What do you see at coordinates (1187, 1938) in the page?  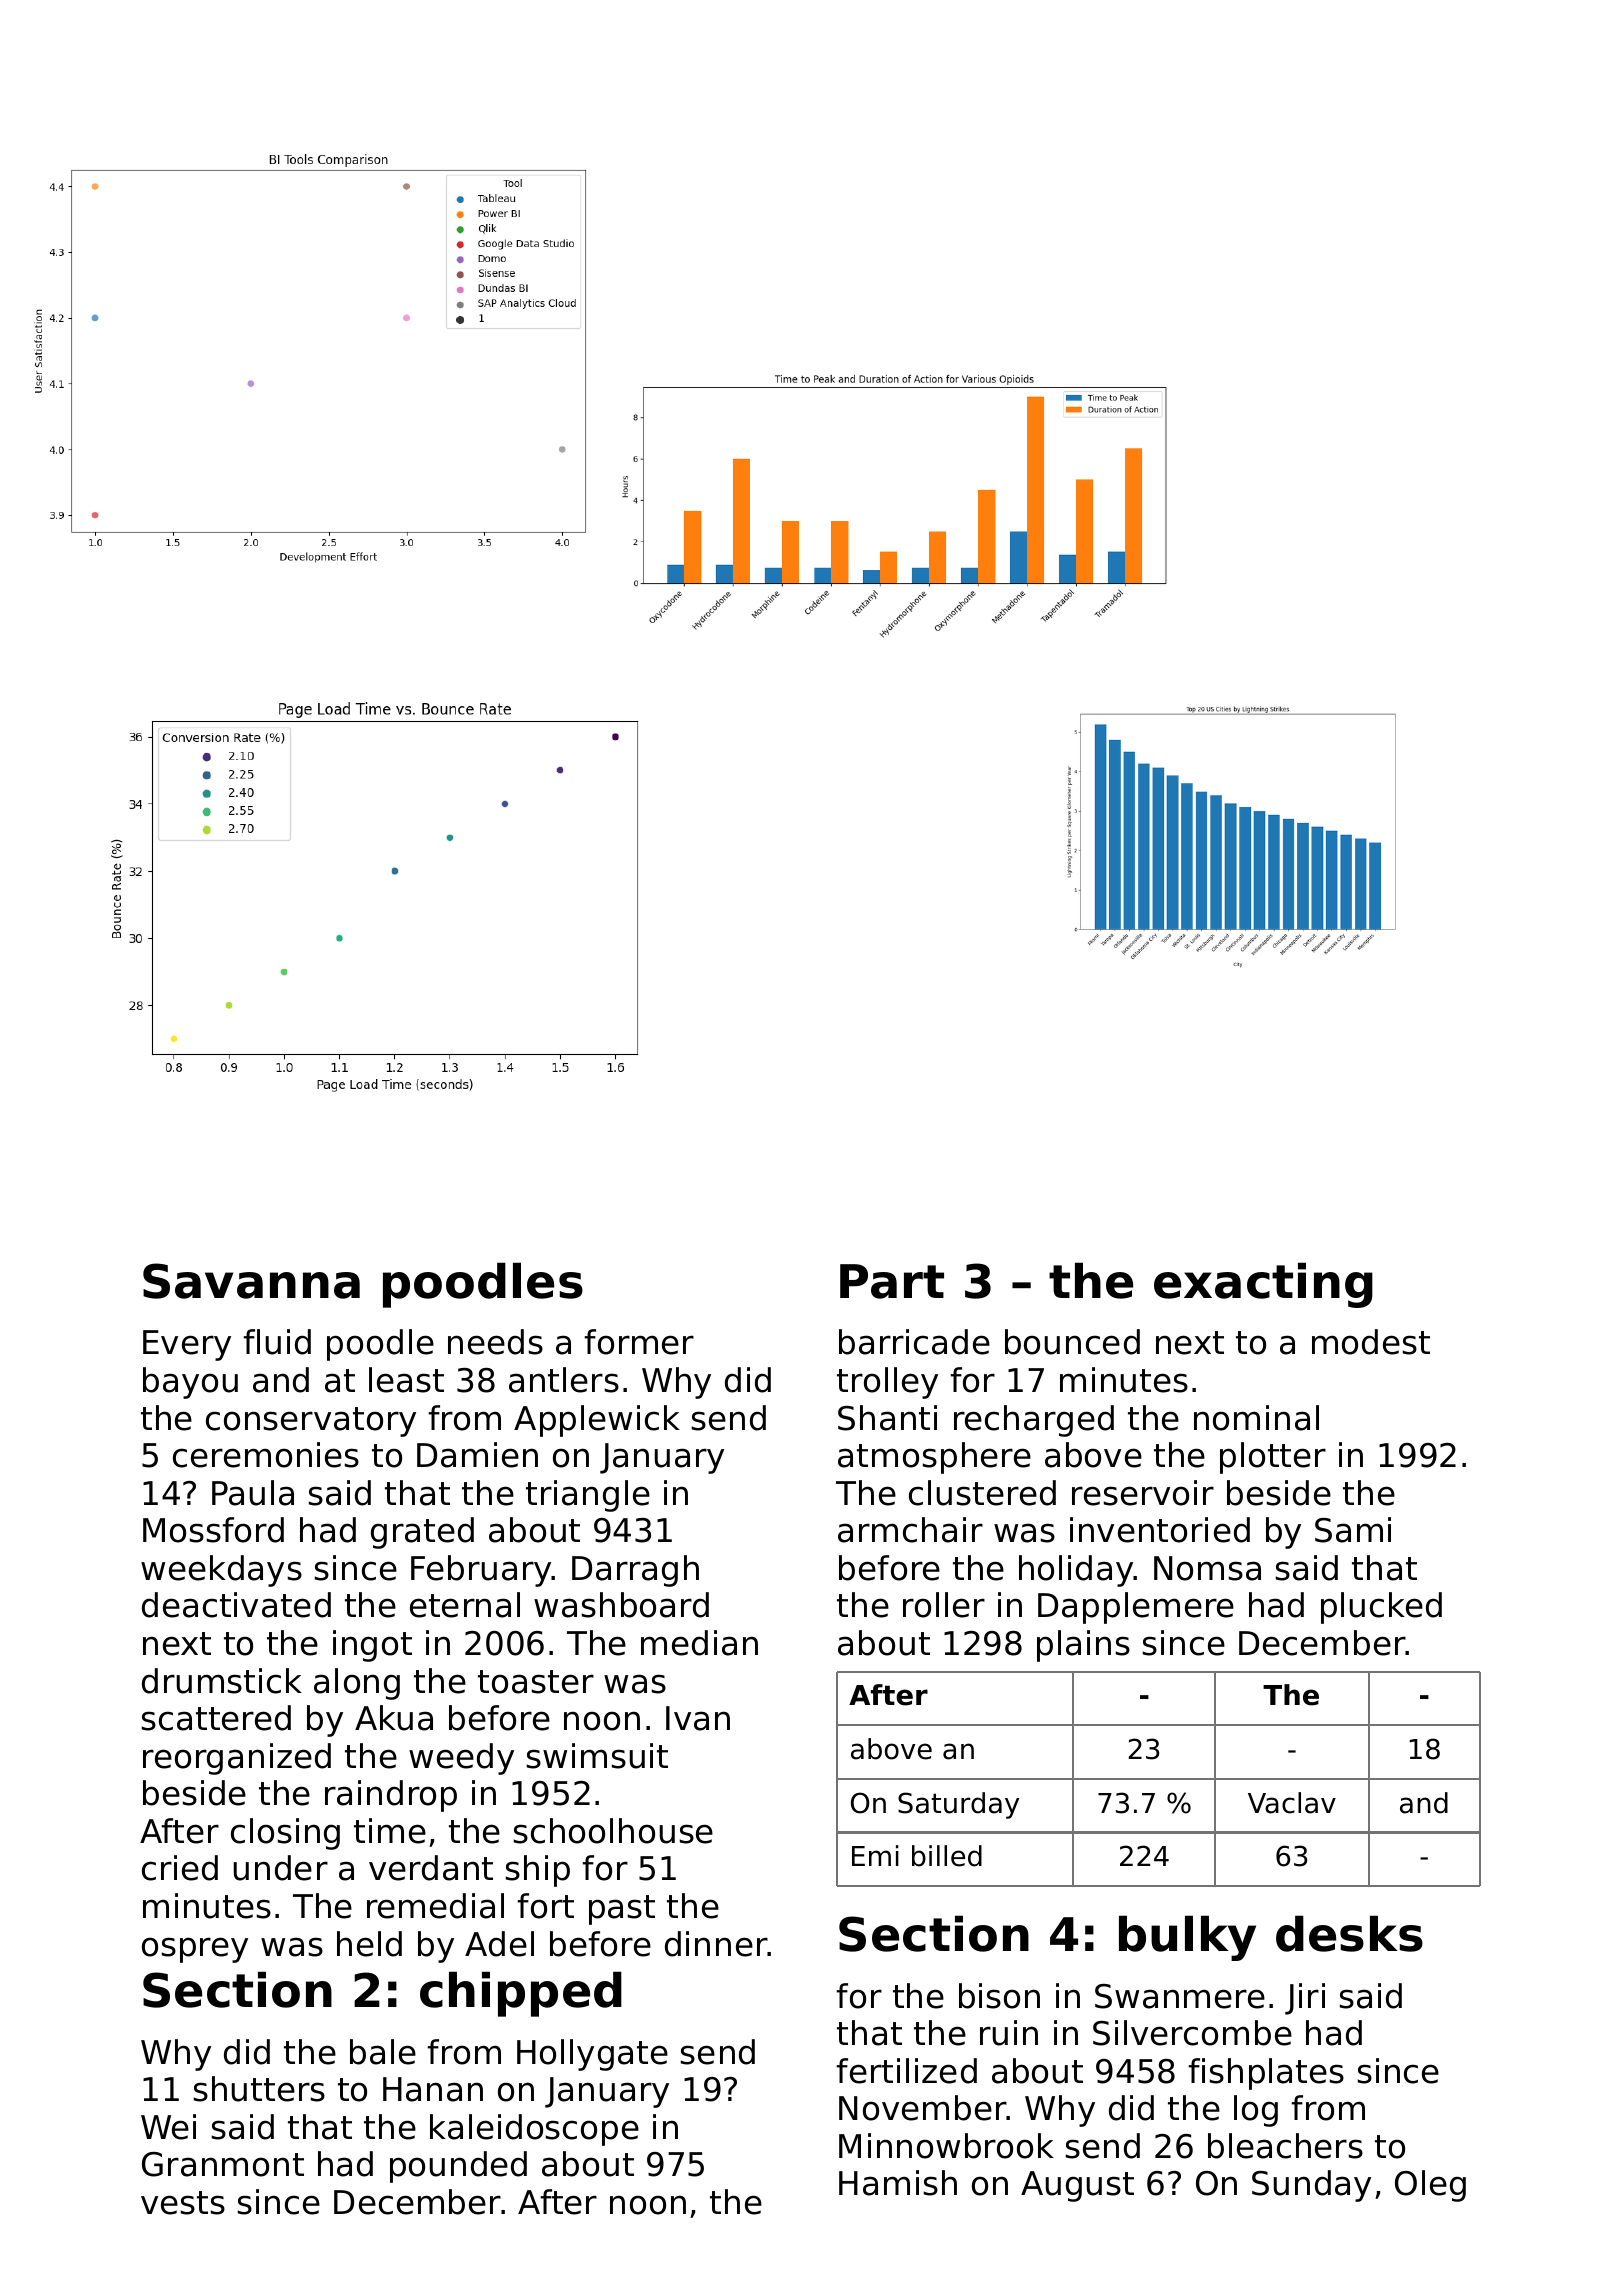 I see `bulky` at bounding box center [1187, 1938].
